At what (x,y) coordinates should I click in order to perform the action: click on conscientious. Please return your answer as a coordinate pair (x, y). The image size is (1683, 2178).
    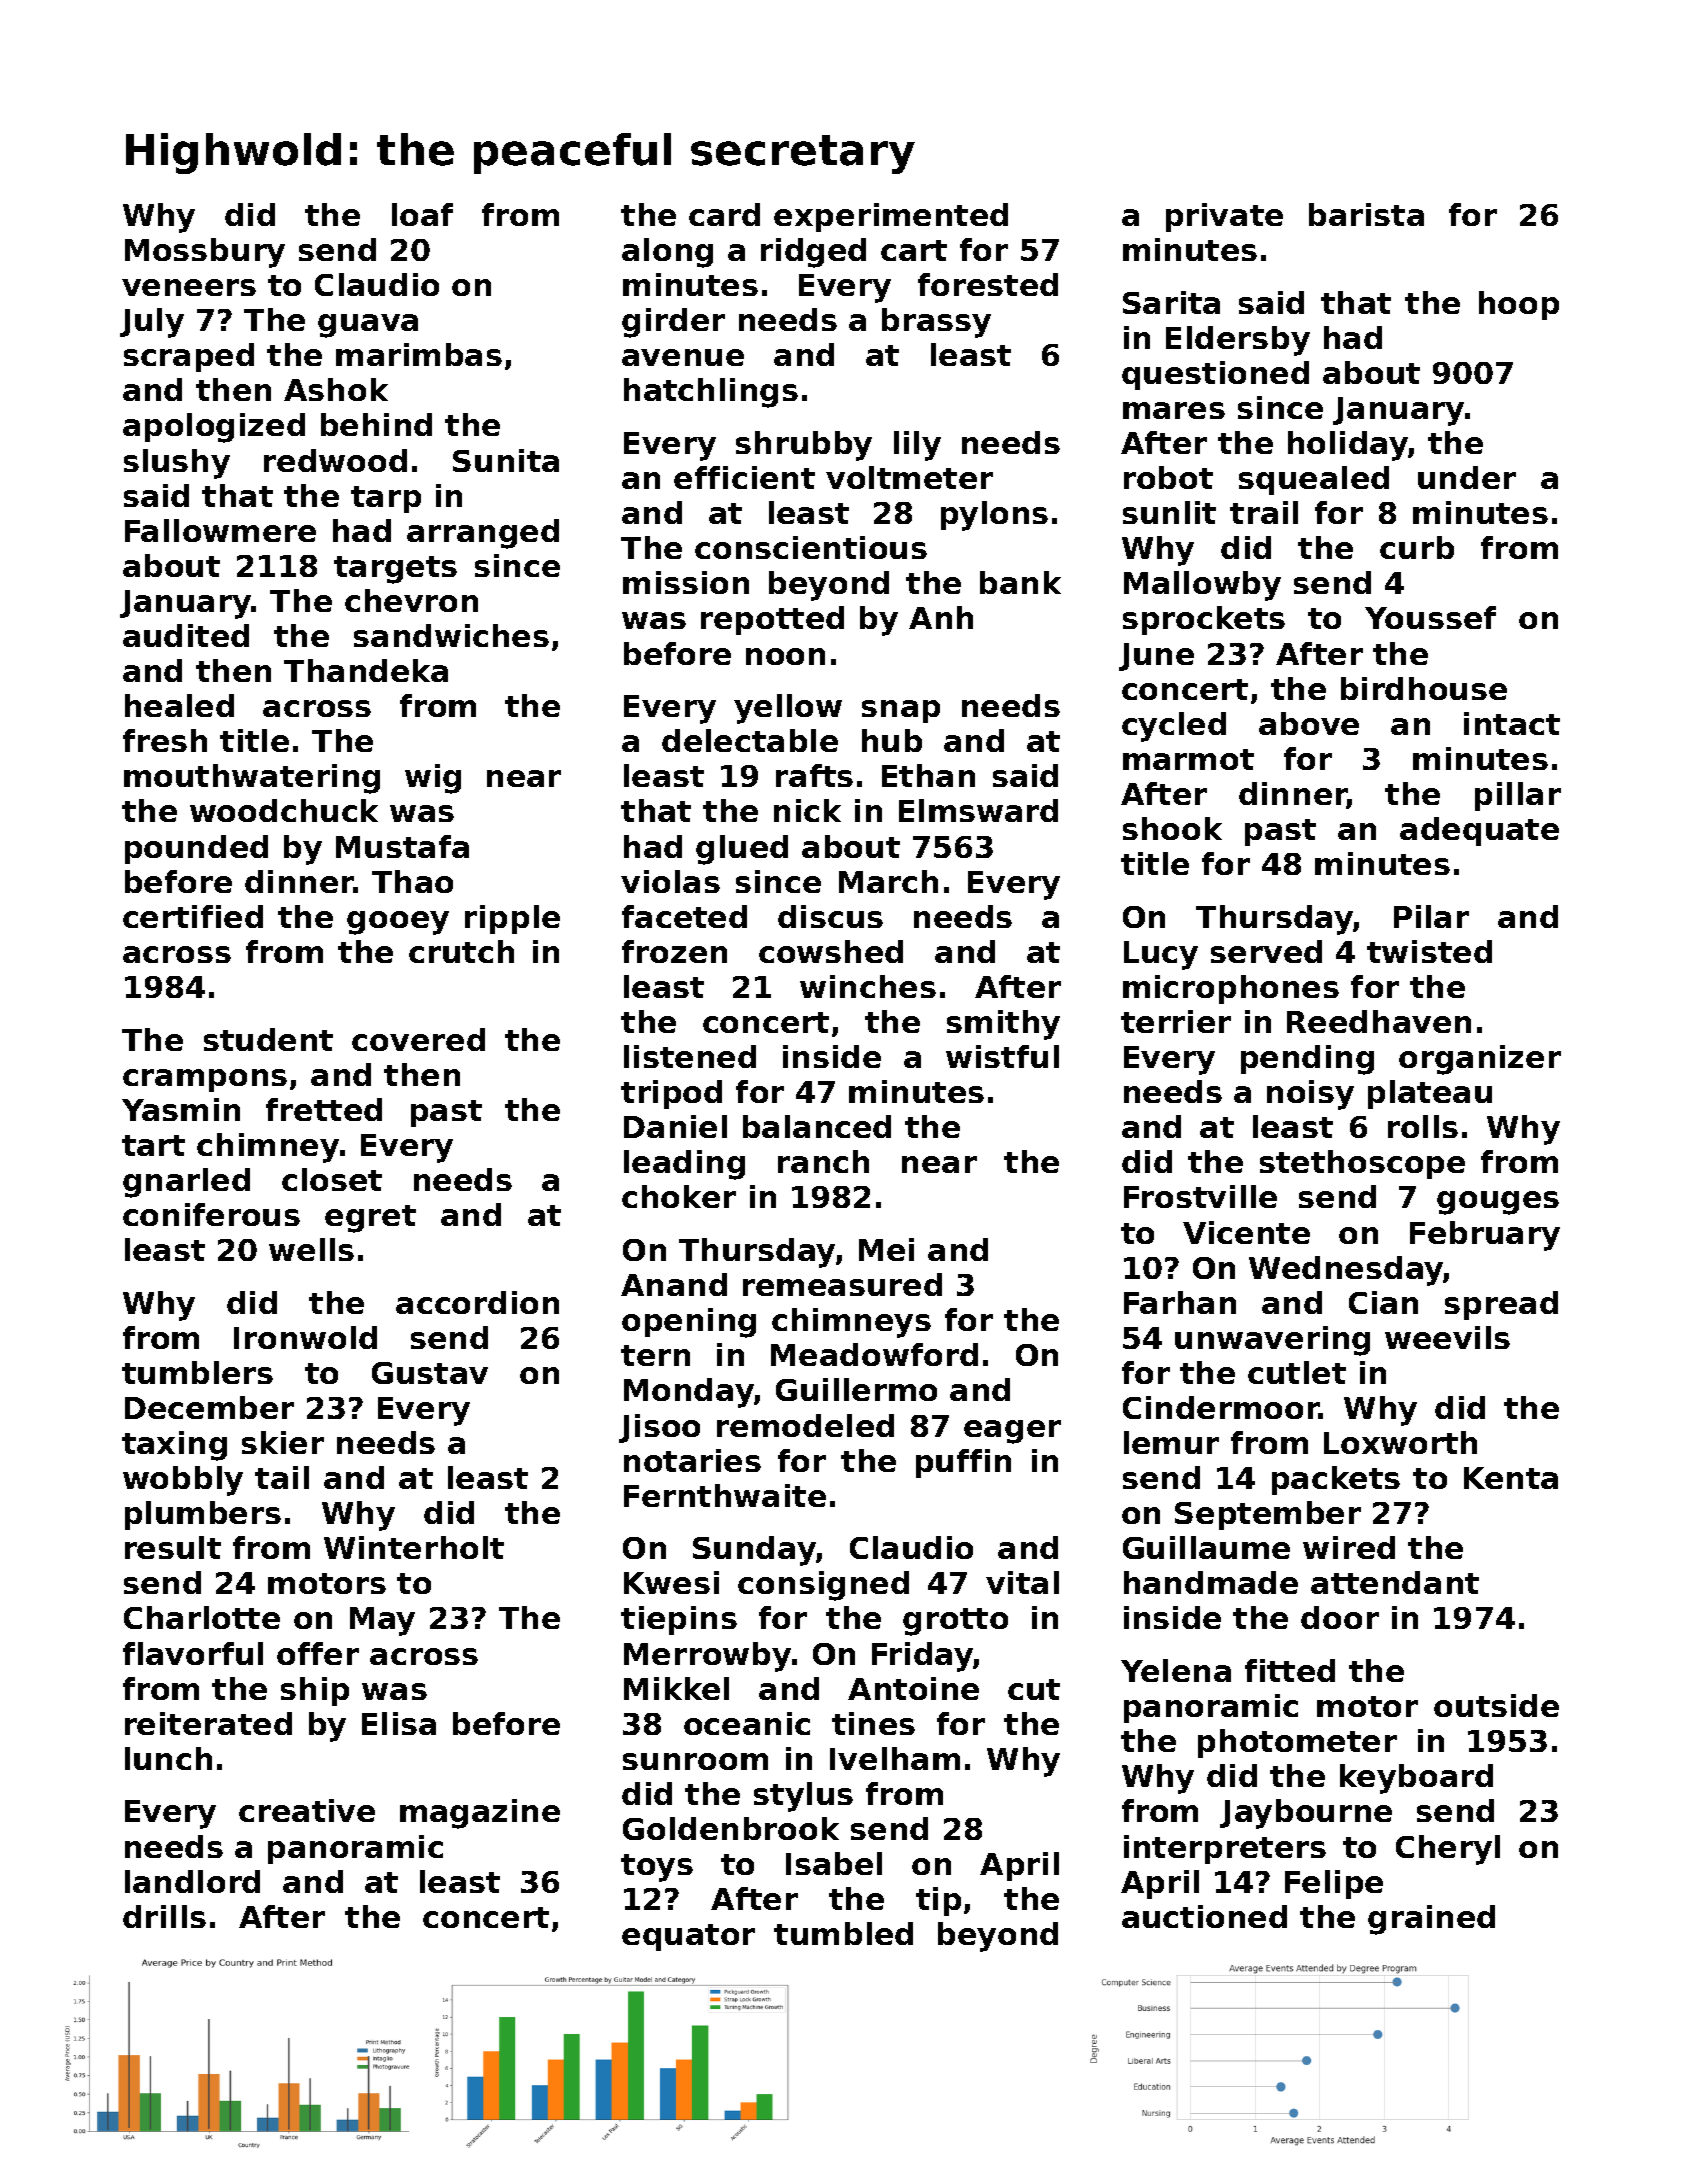
    Looking at the image, I should click on (811, 547).
